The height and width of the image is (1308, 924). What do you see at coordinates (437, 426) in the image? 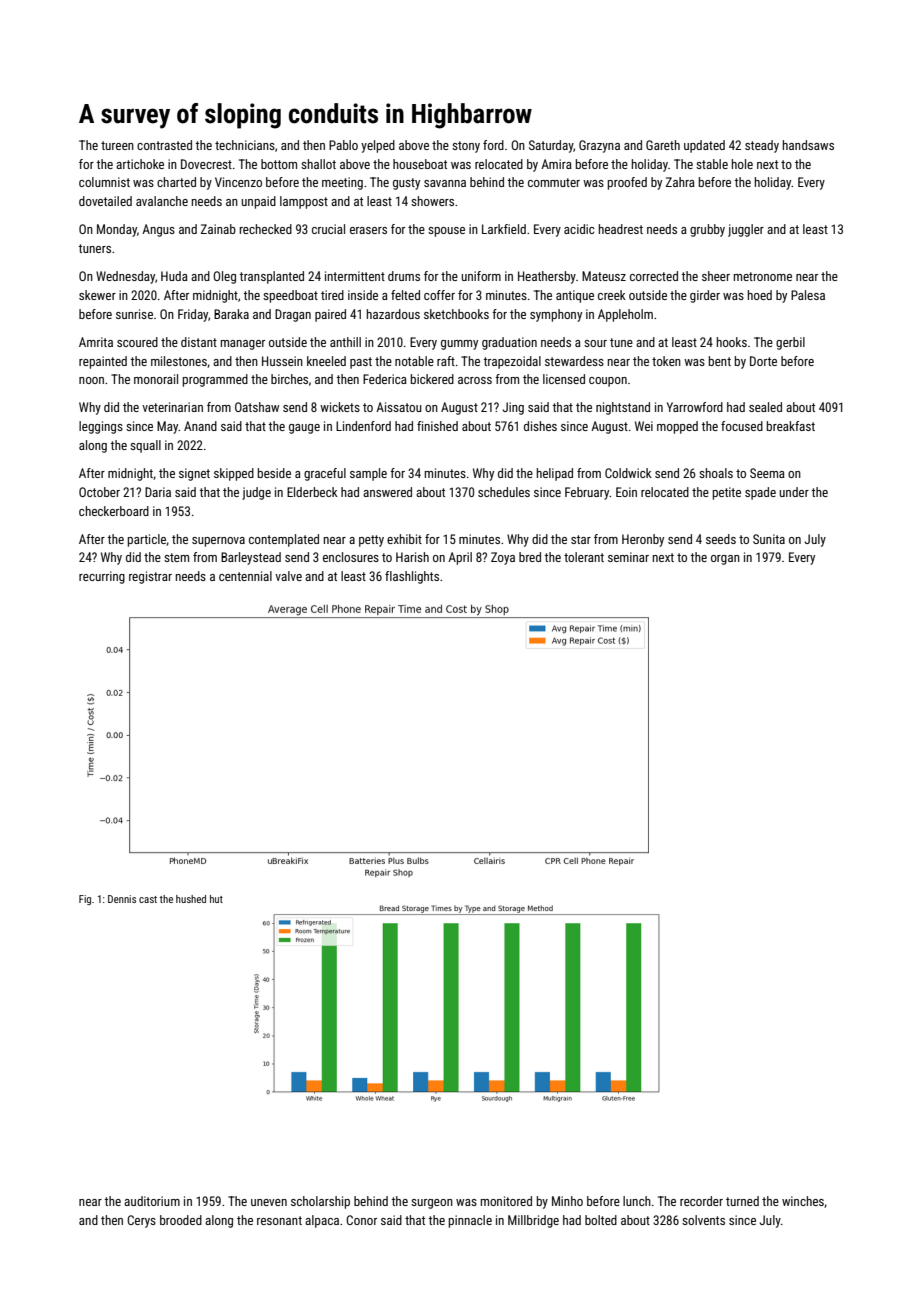
I see `finished` at bounding box center [437, 426].
